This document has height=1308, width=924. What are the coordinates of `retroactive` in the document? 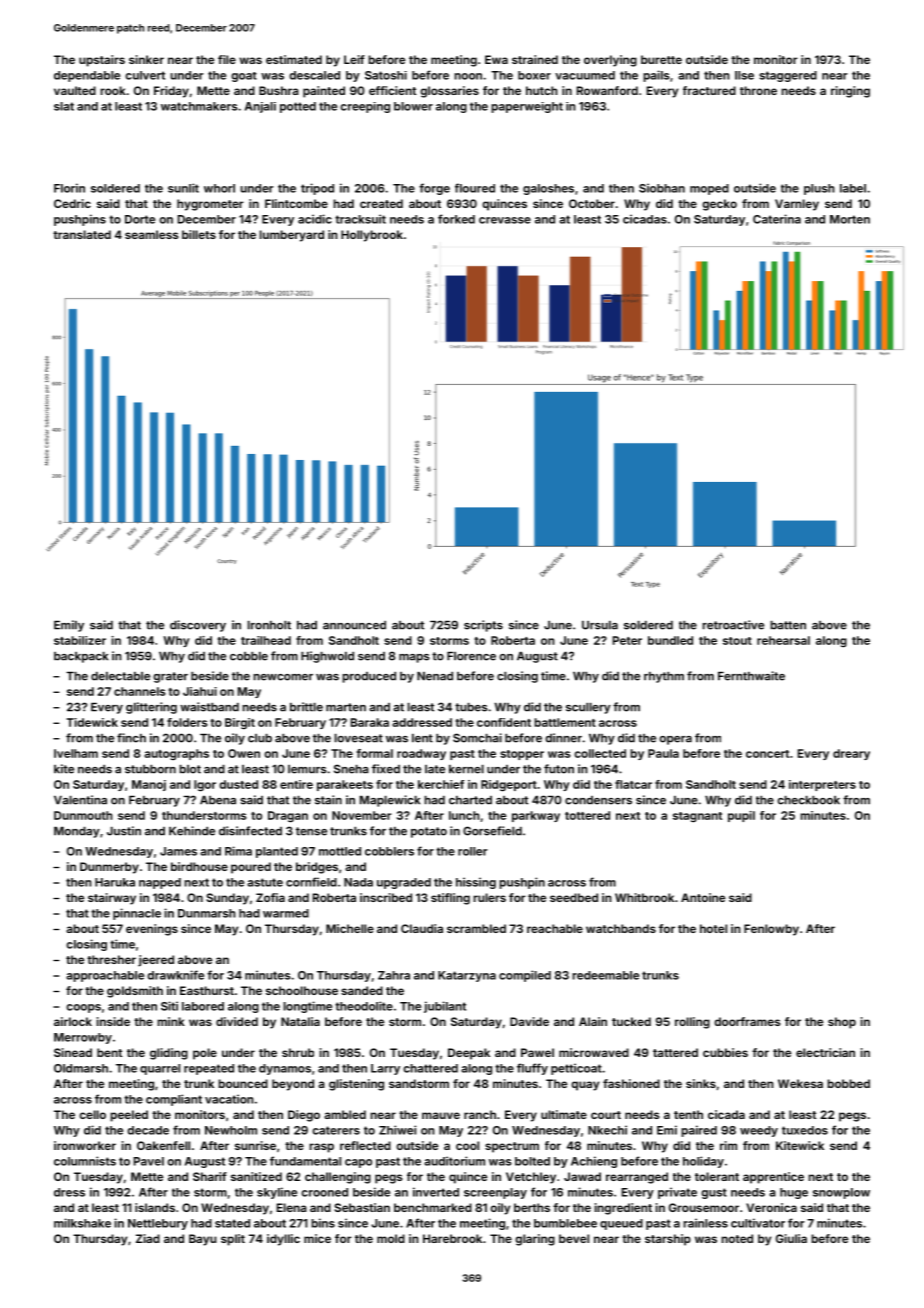 It's located at (733, 625).
